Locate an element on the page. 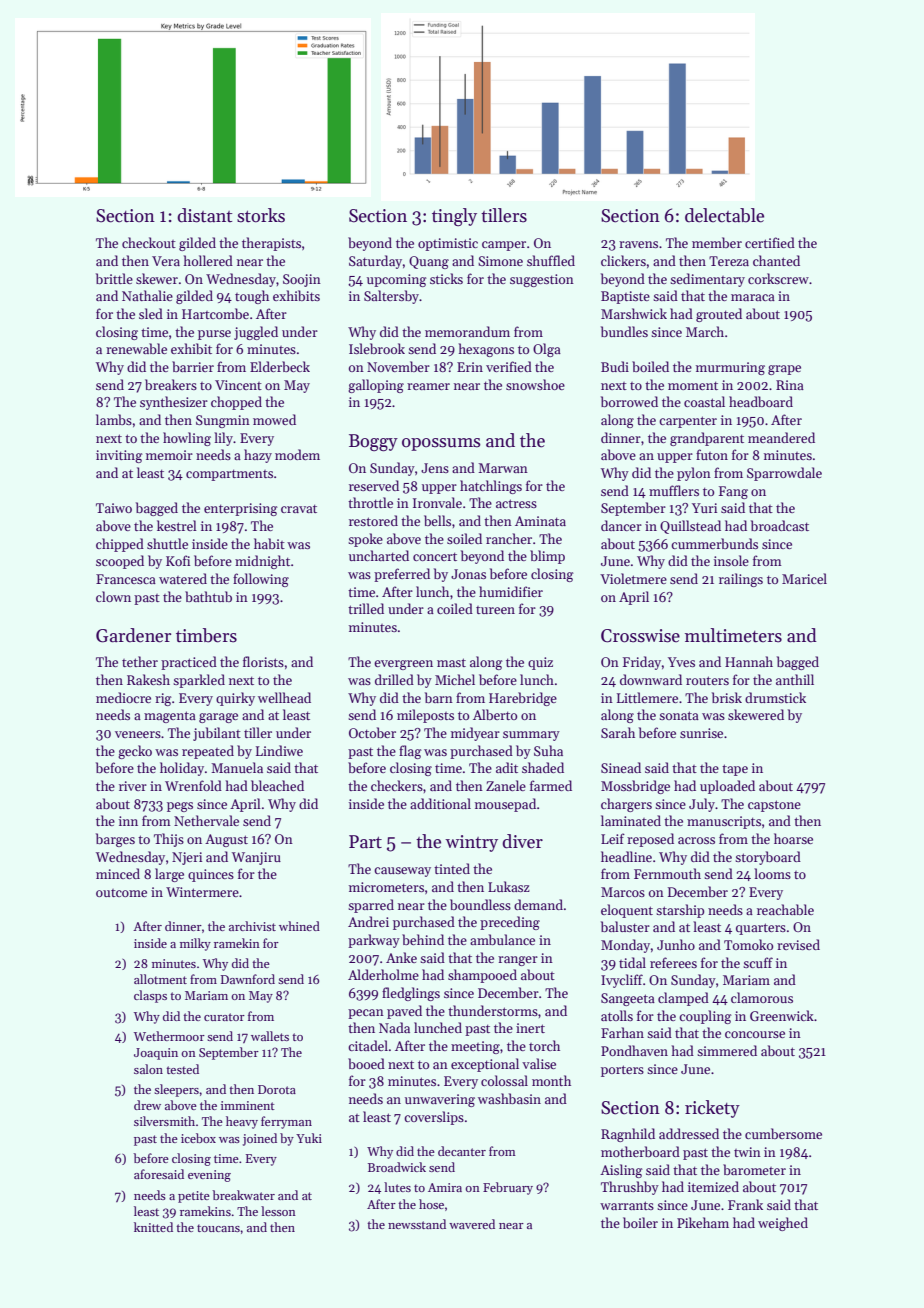  Nethervale is located at coordinates (206, 820).
